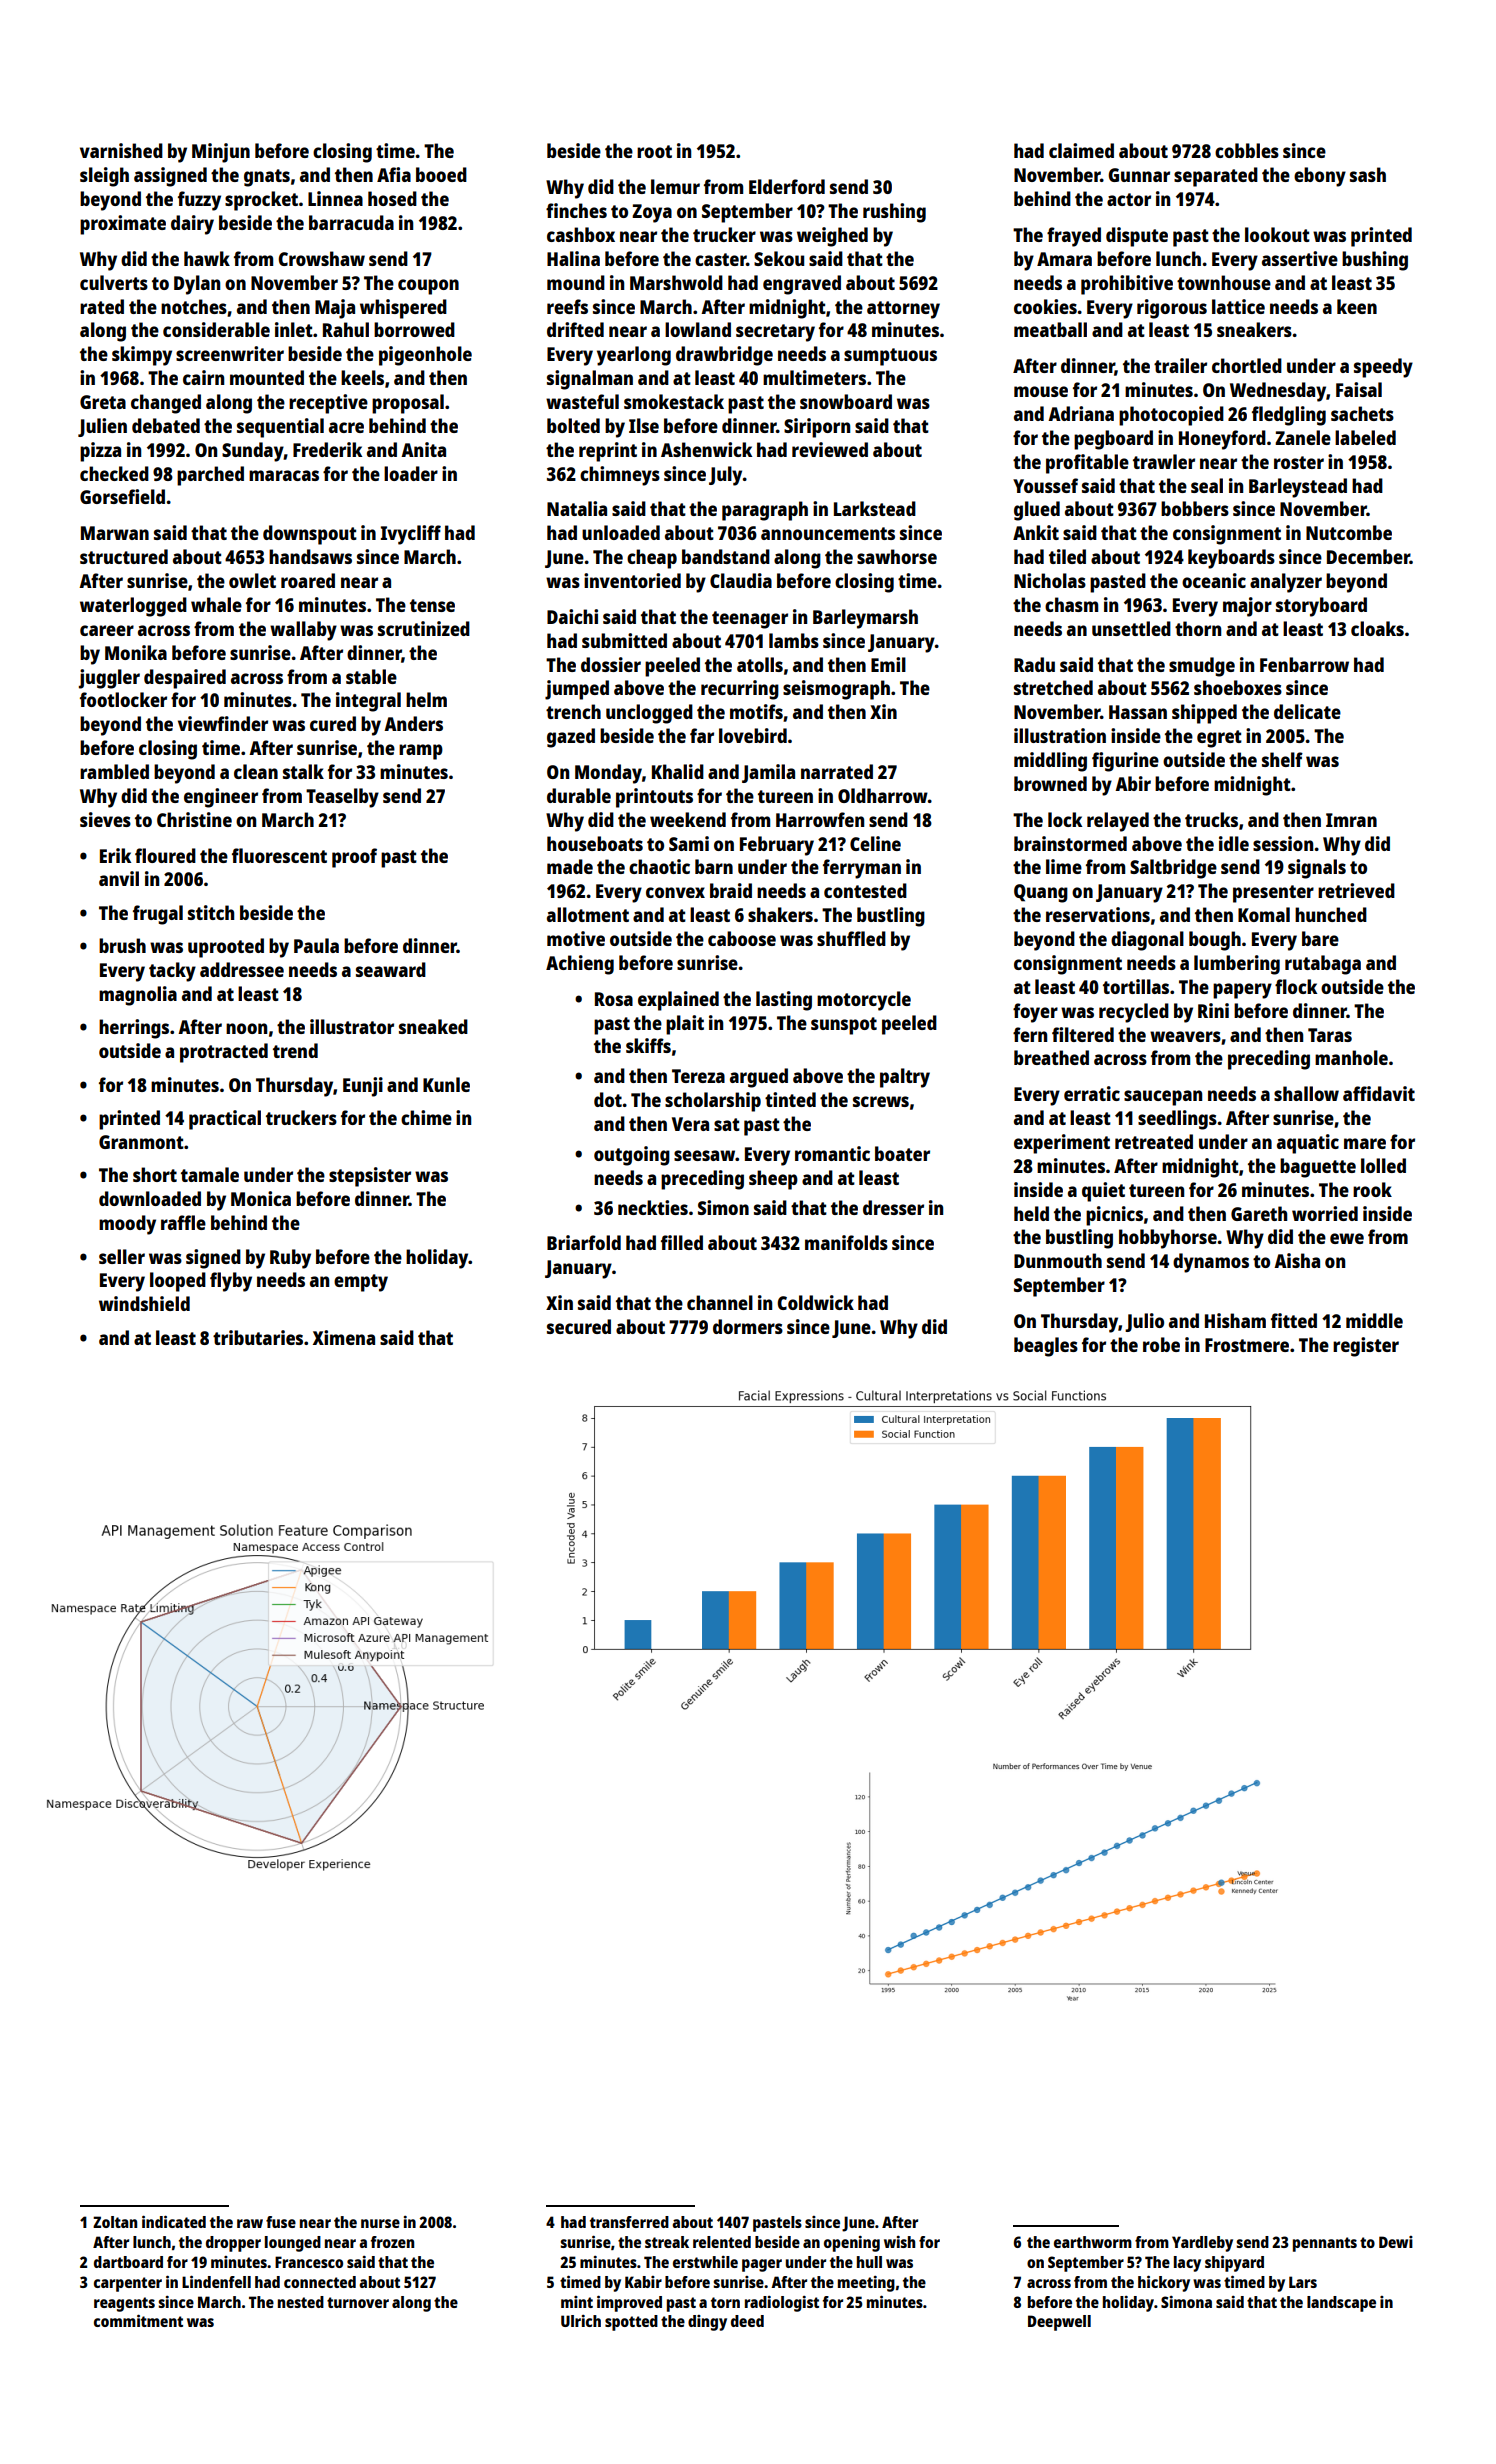 The height and width of the screenshot is (2464, 1496). I want to click on shallow, so click(1306, 1093).
